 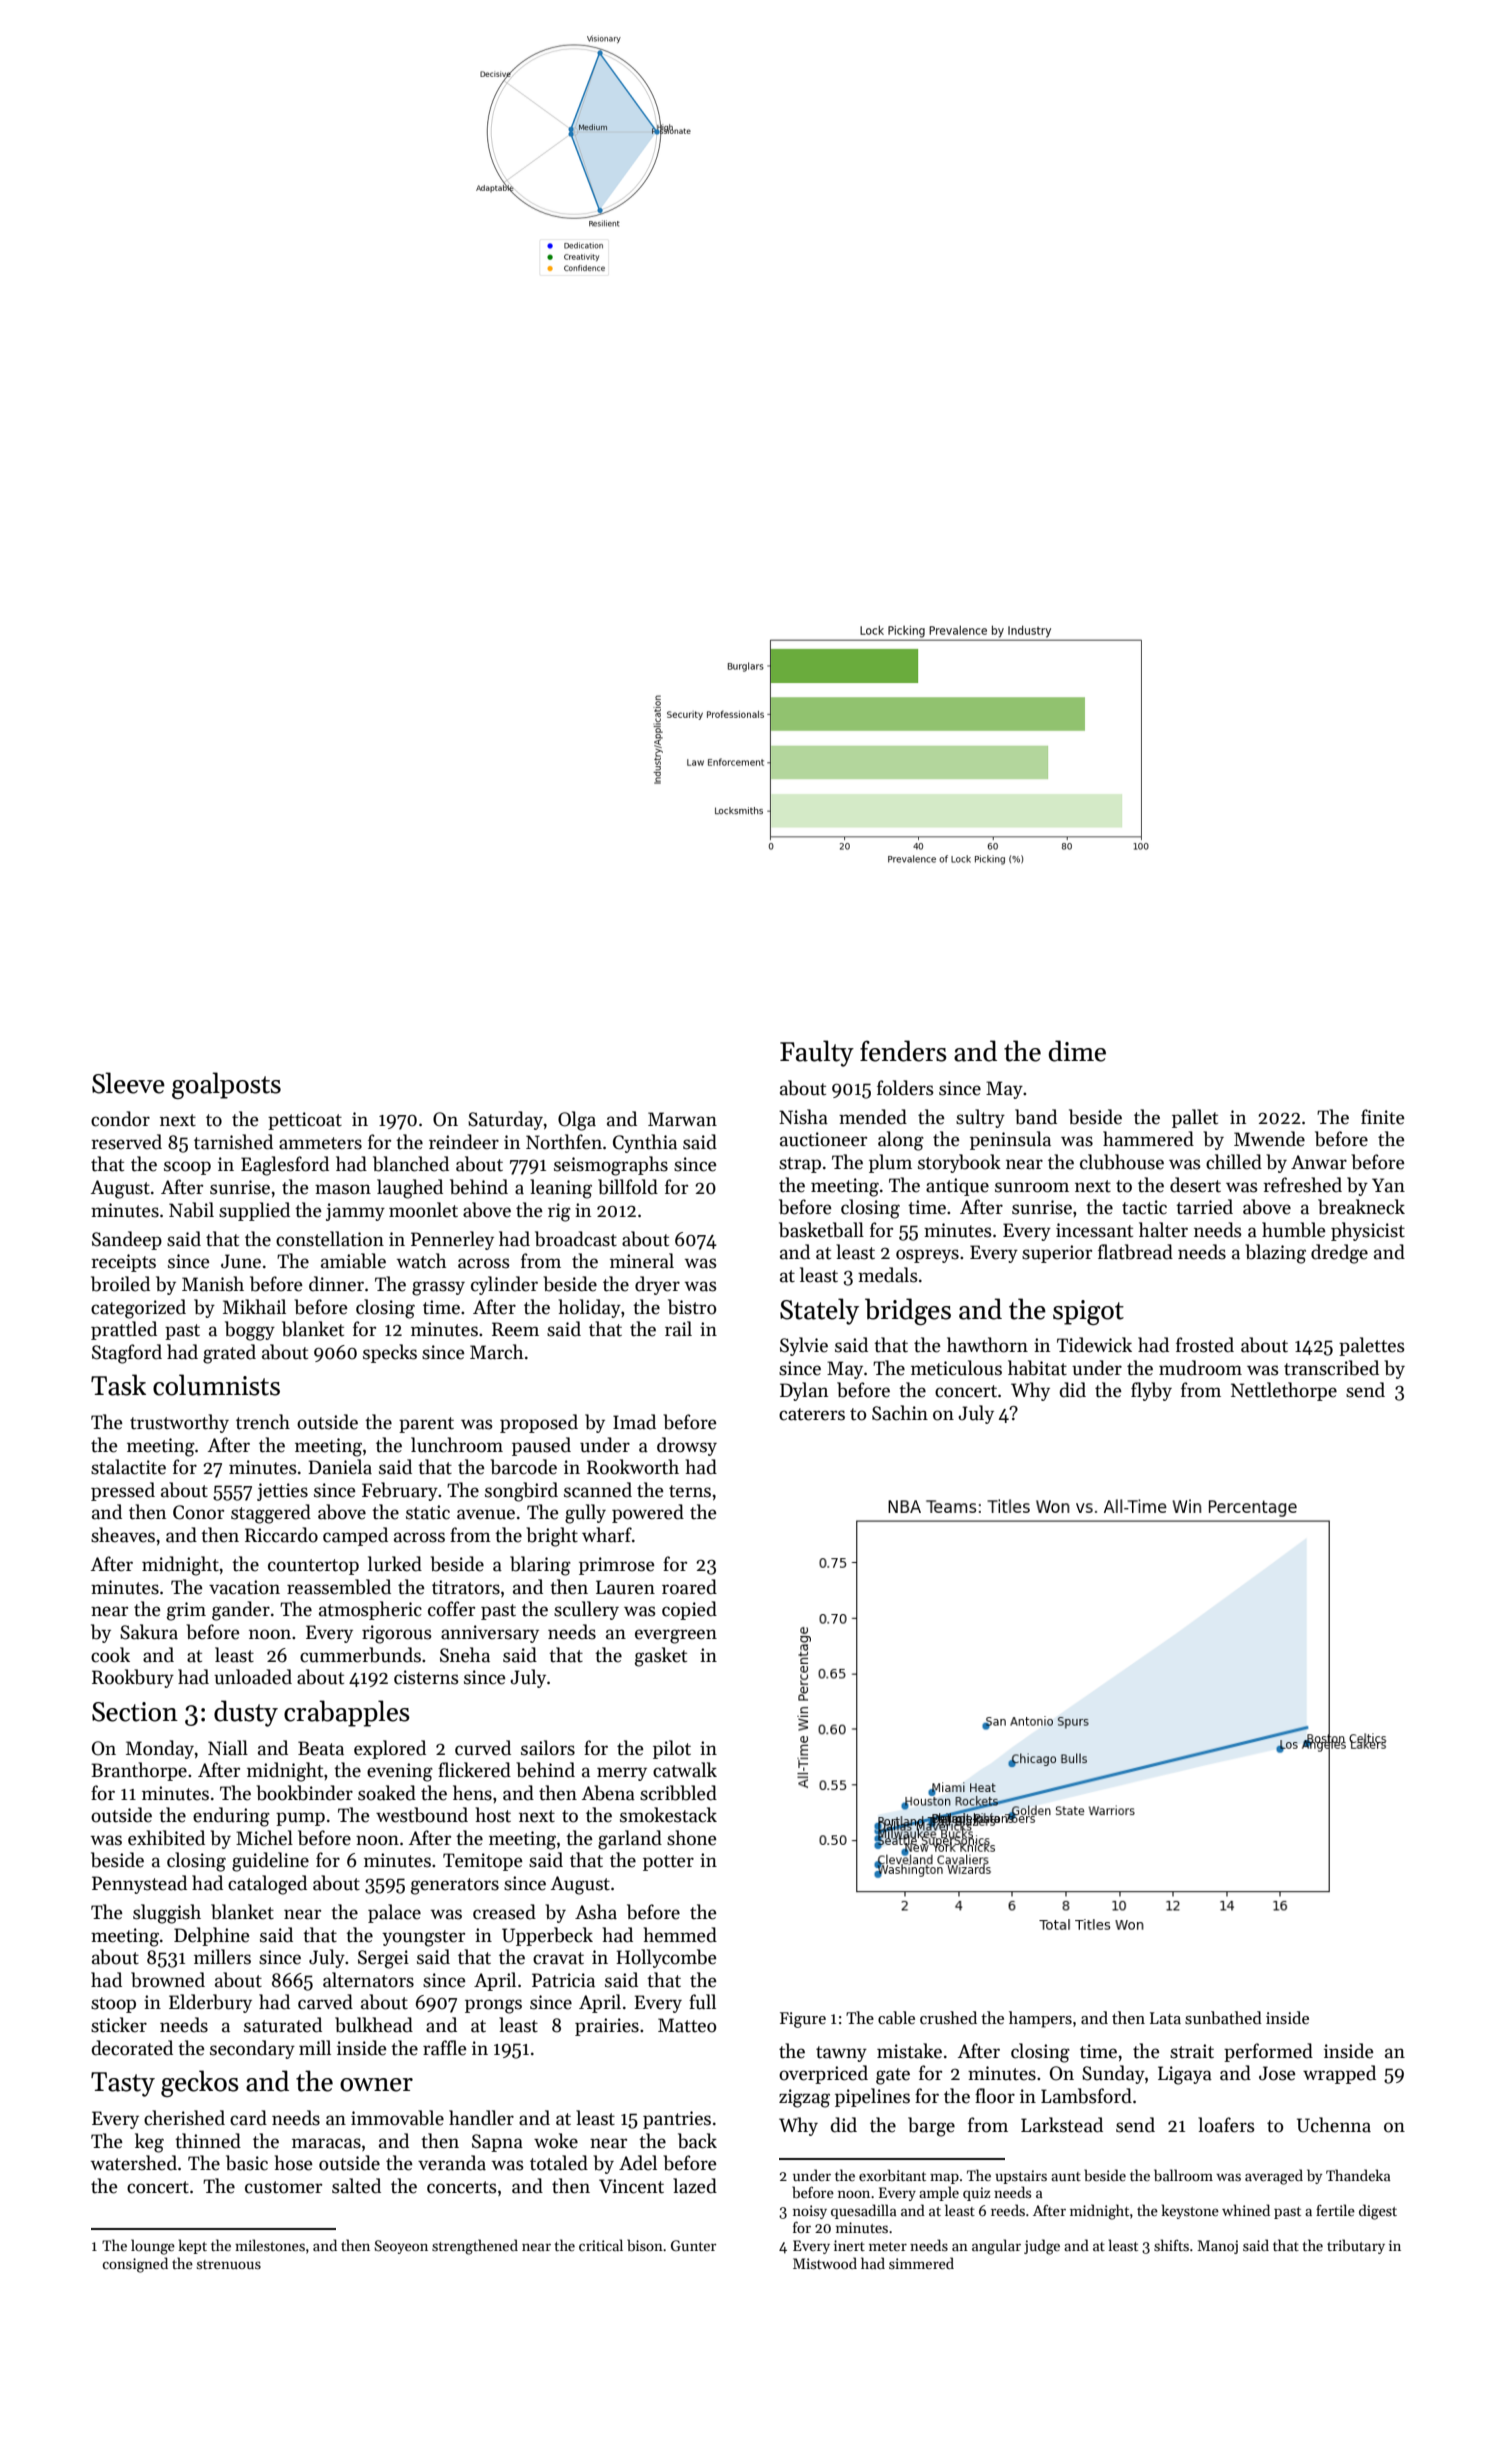 What do you see at coordinates (1165, 2018) in the screenshot?
I see `Lata` at bounding box center [1165, 2018].
